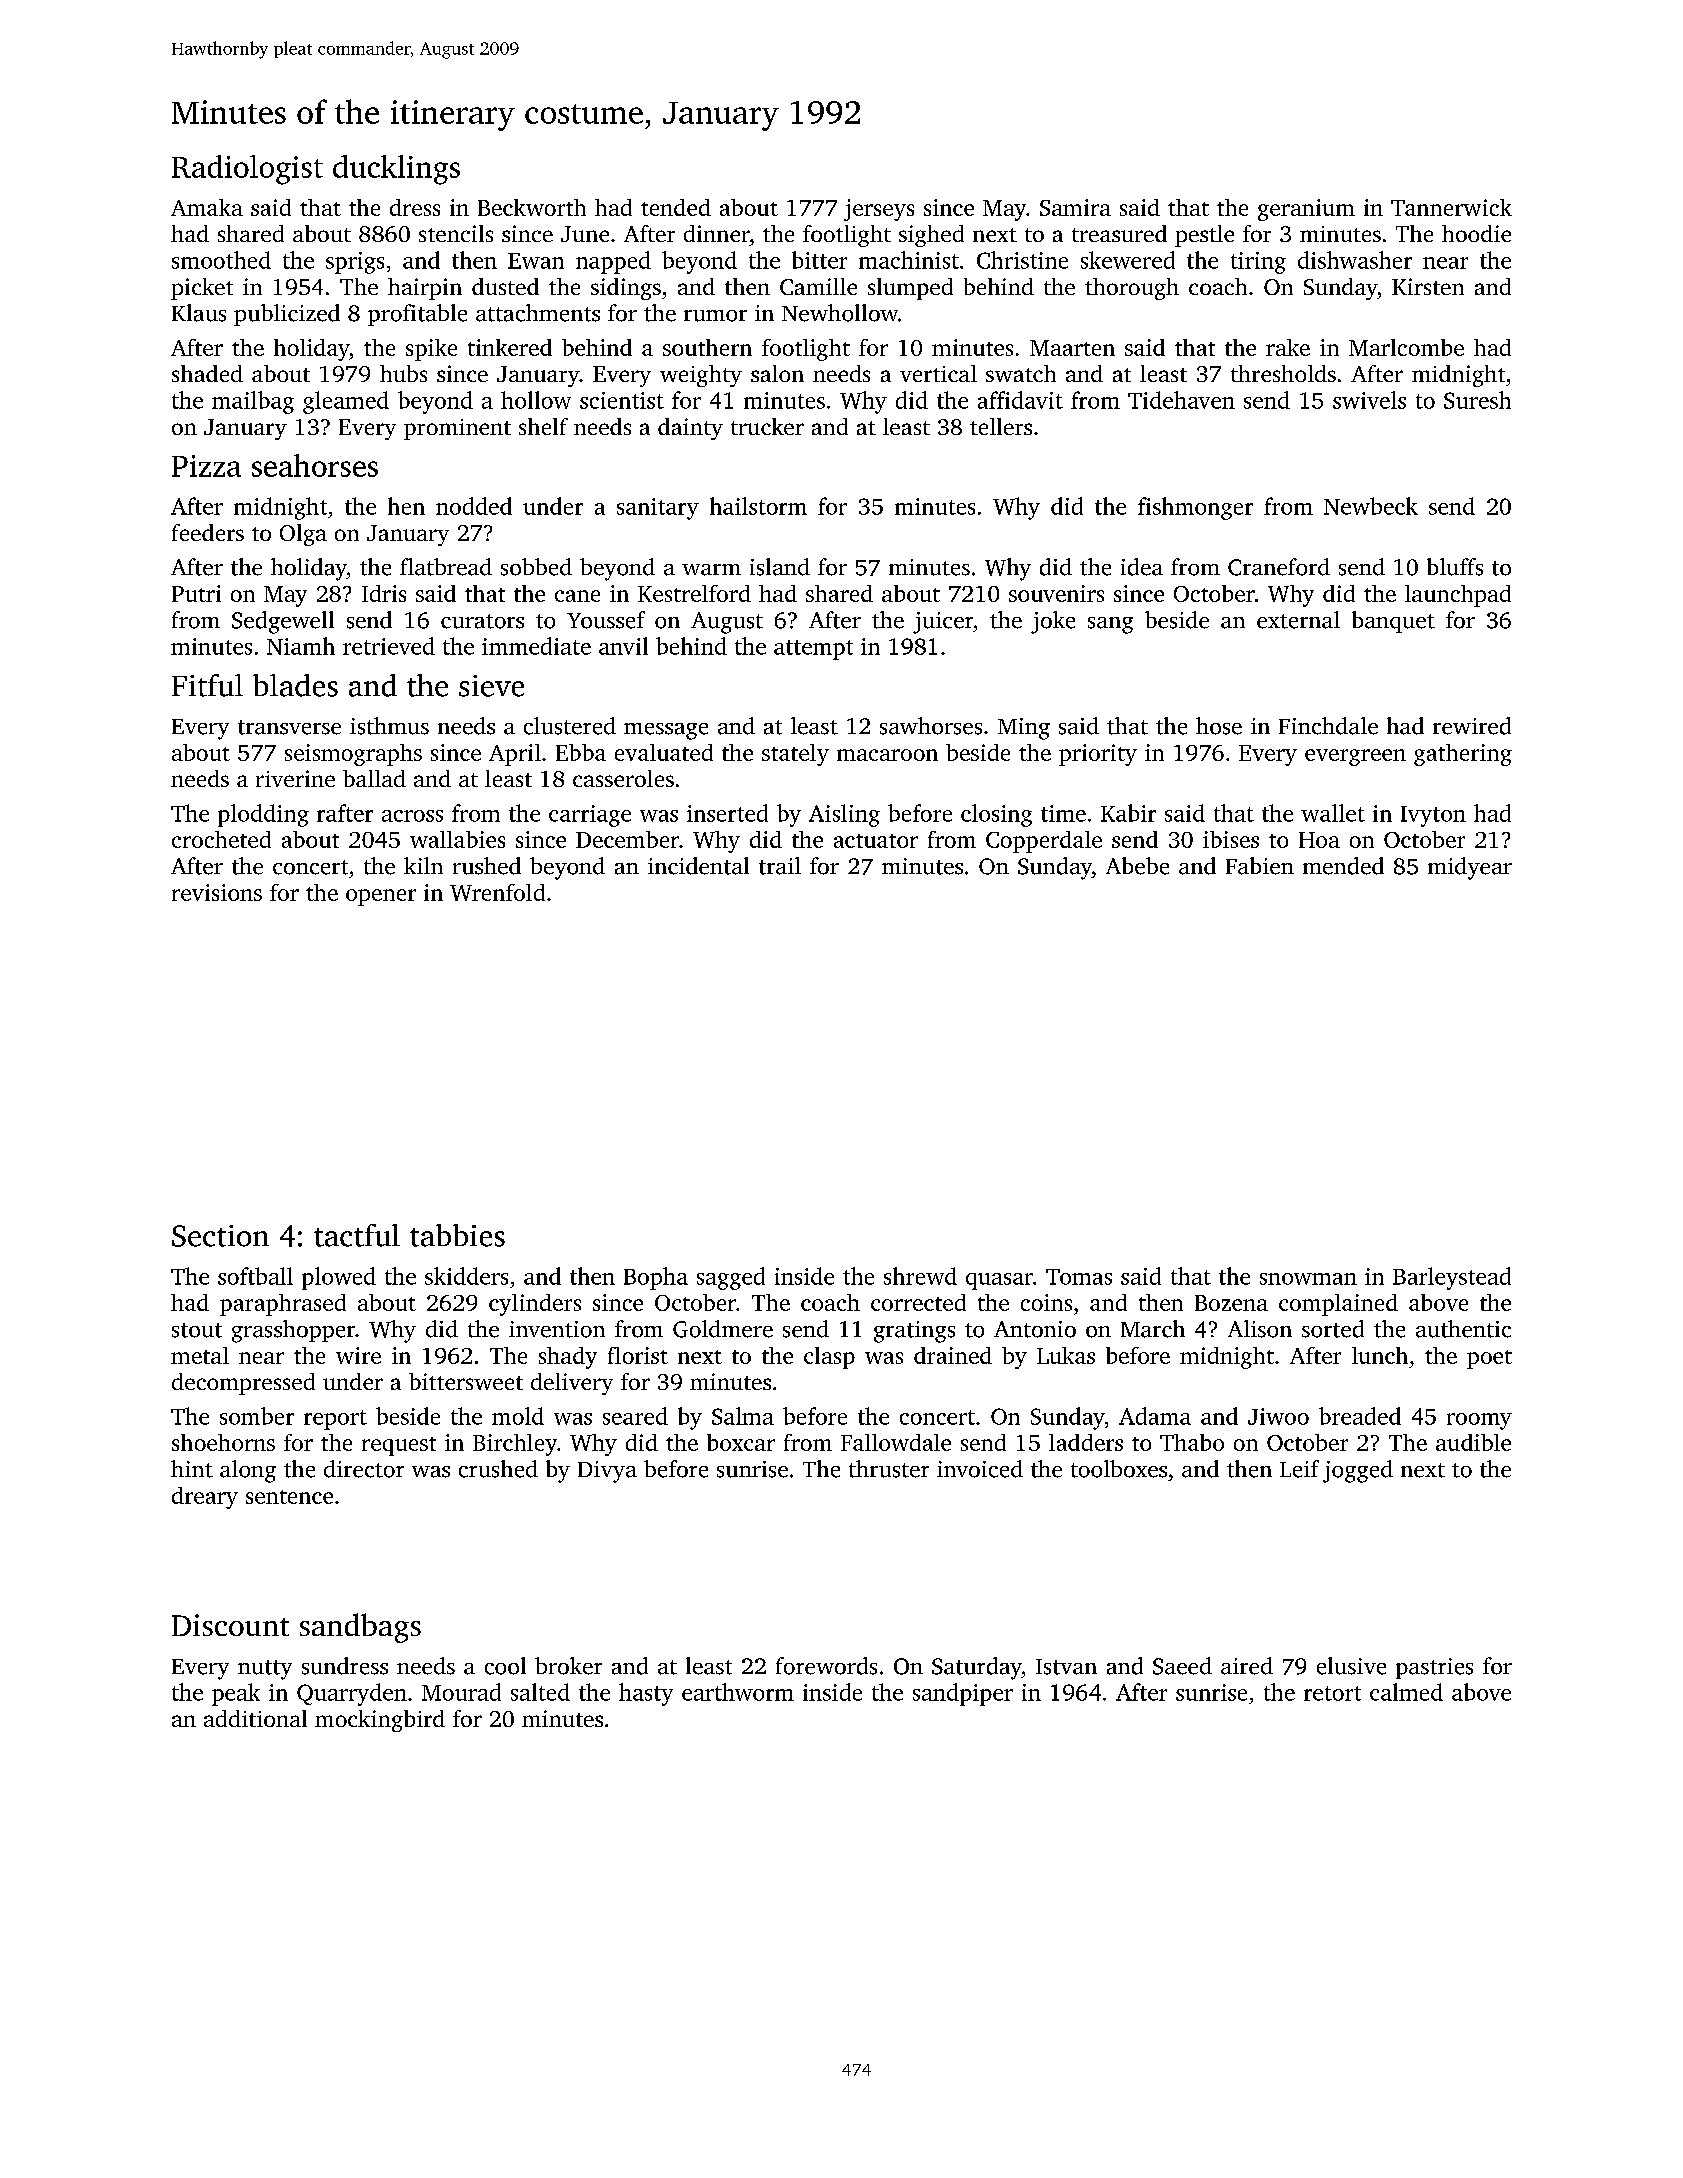 This screenshot has width=1683, height=2178. Describe the element at coordinates (731, 1278) in the screenshot. I see `sagged` at that location.
